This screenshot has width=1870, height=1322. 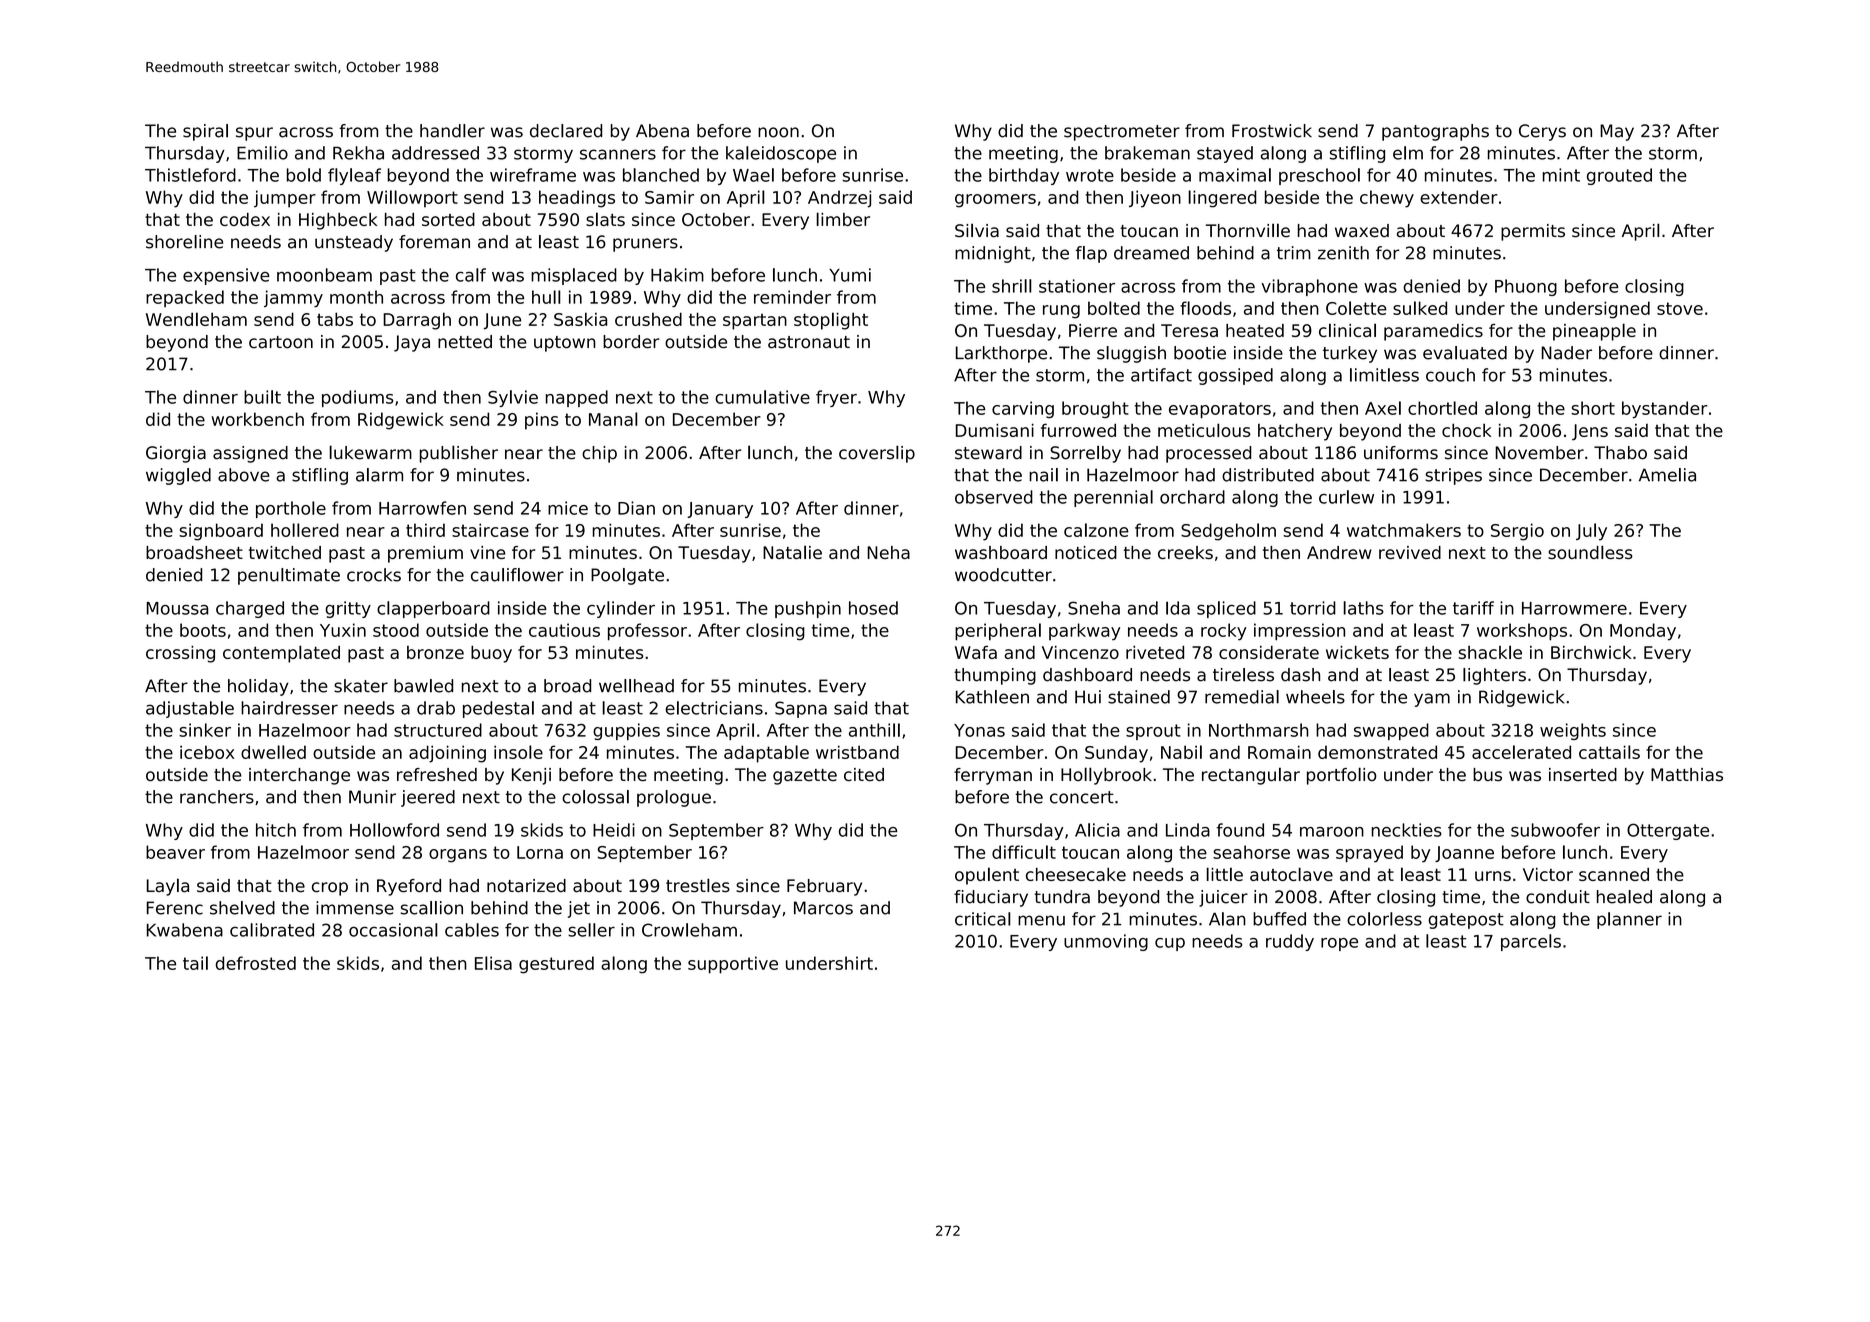 What do you see at coordinates (1435, 132) in the screenshot?
I see `pantographs` at bounding box center [1435, 132].
